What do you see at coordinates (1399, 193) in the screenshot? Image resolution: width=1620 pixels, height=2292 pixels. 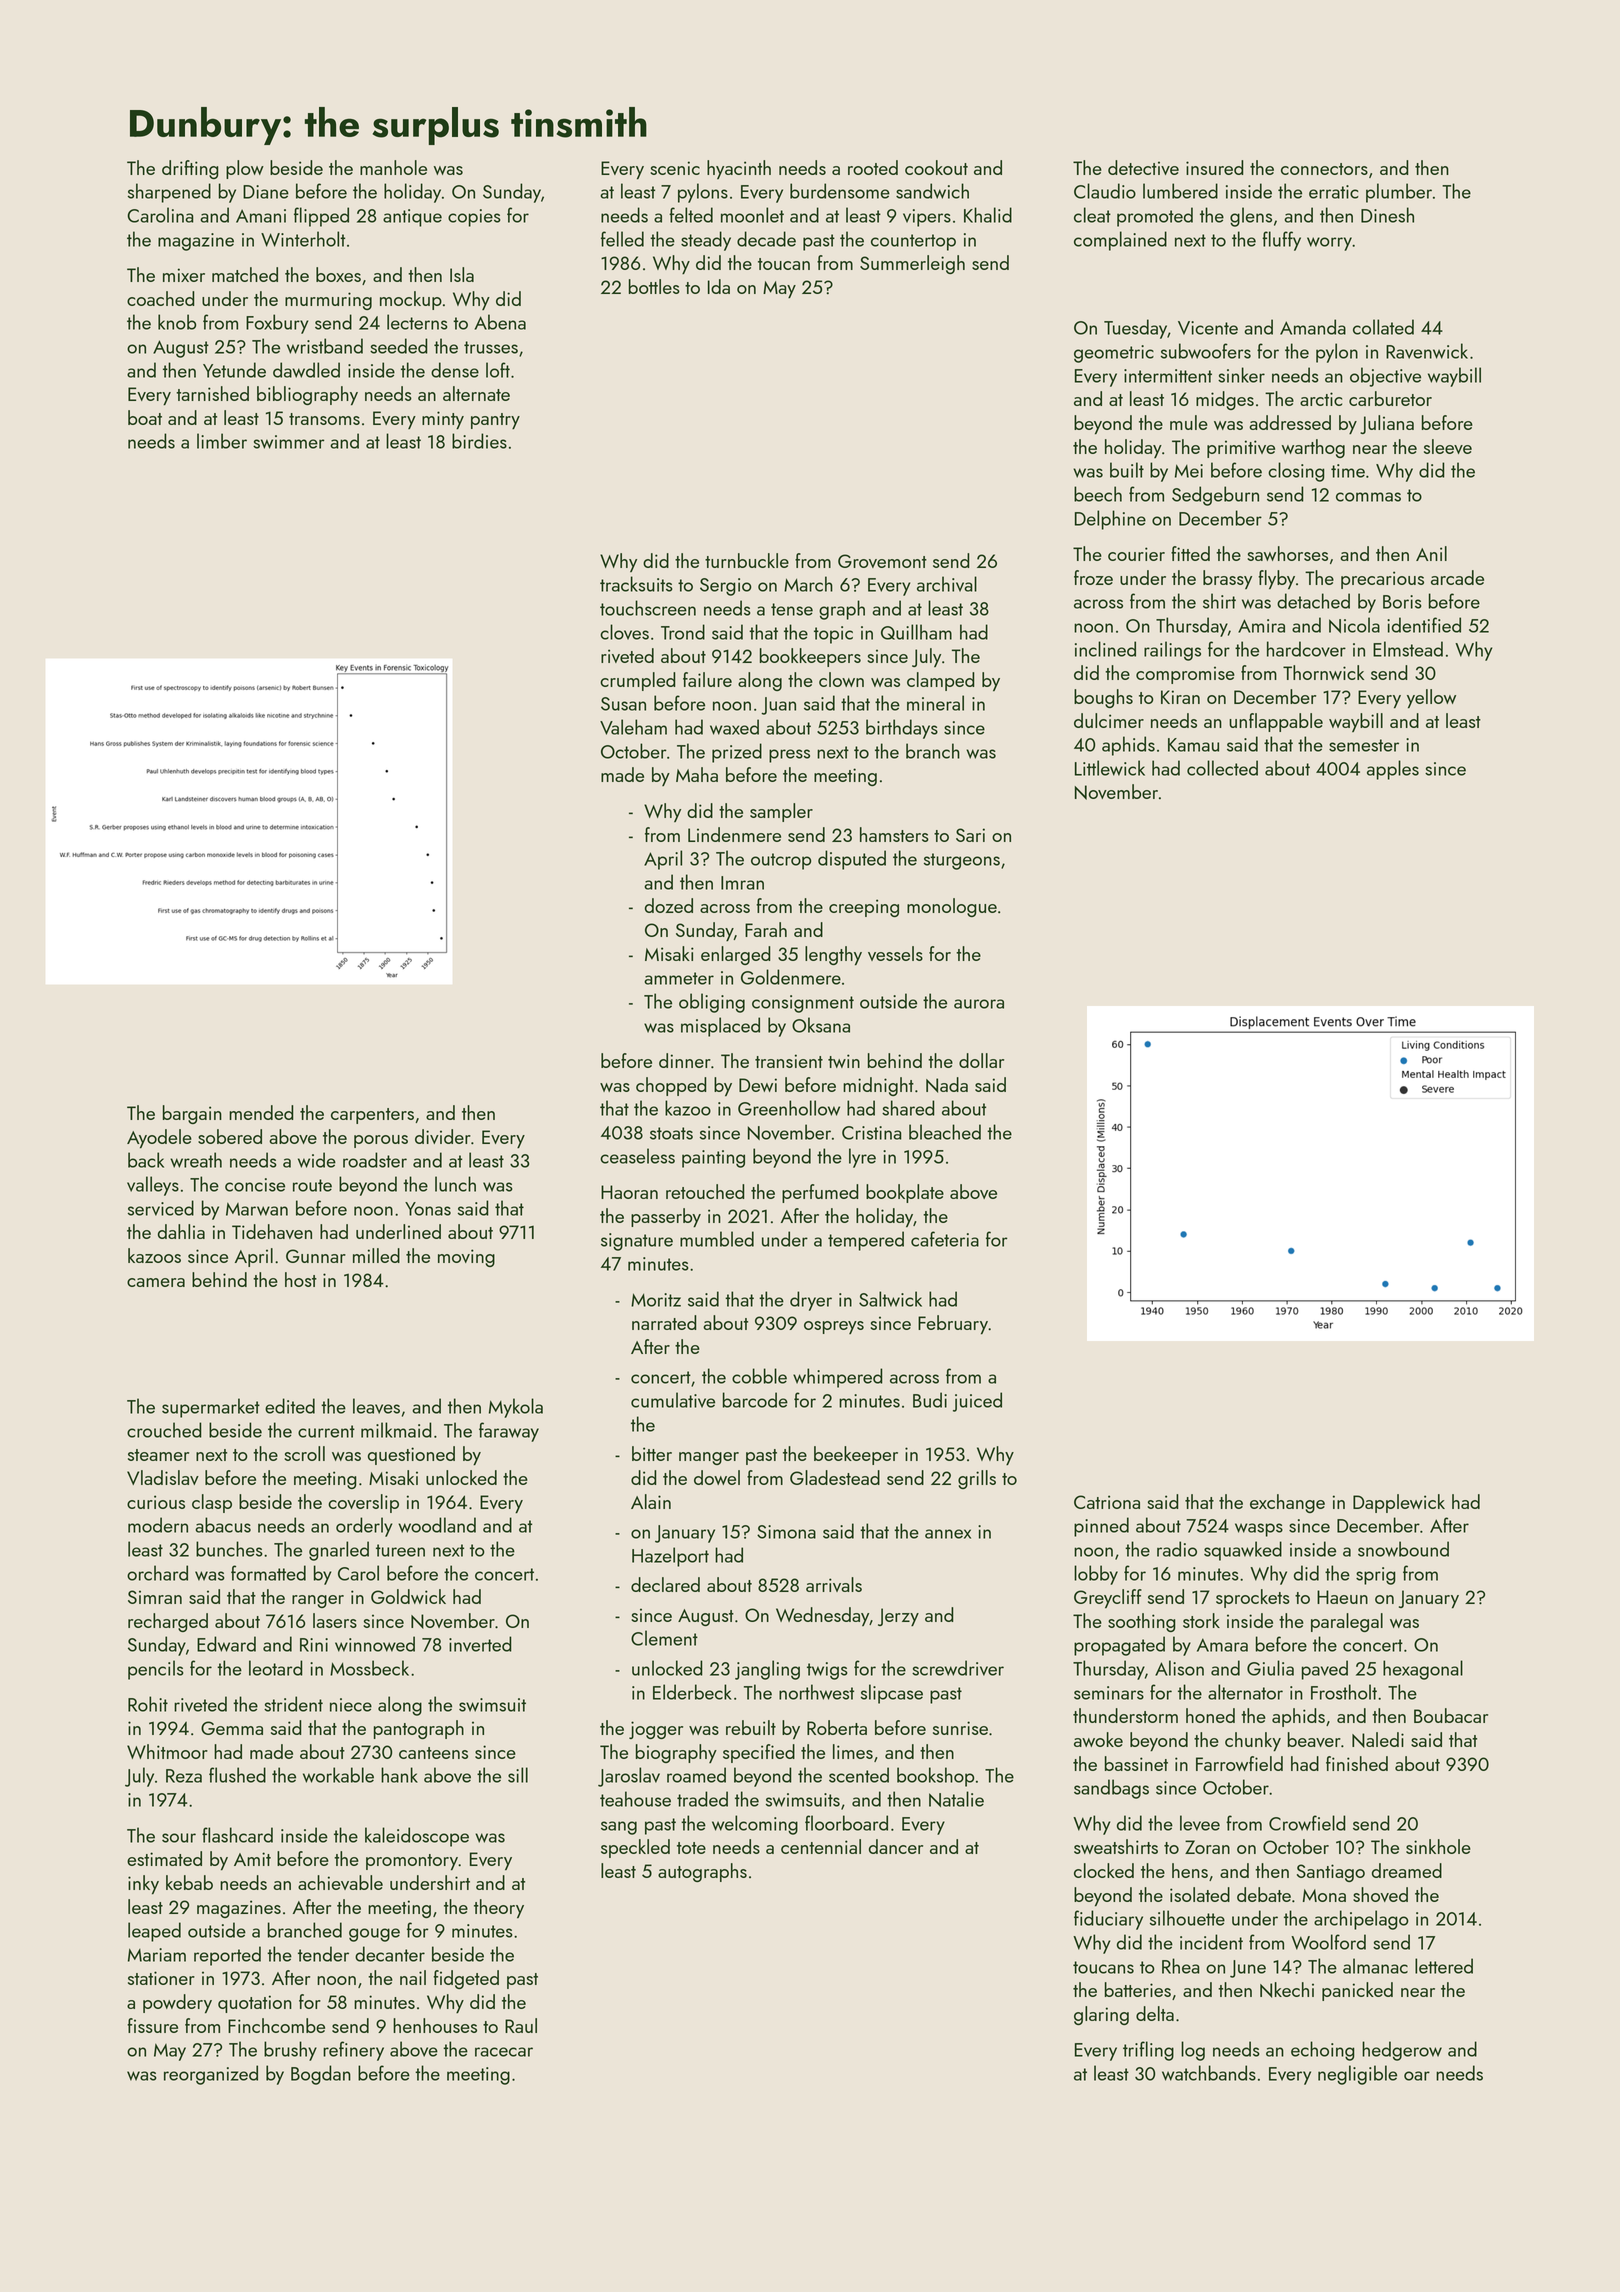 I see `plumber` at bounding box center [1399, 193].
